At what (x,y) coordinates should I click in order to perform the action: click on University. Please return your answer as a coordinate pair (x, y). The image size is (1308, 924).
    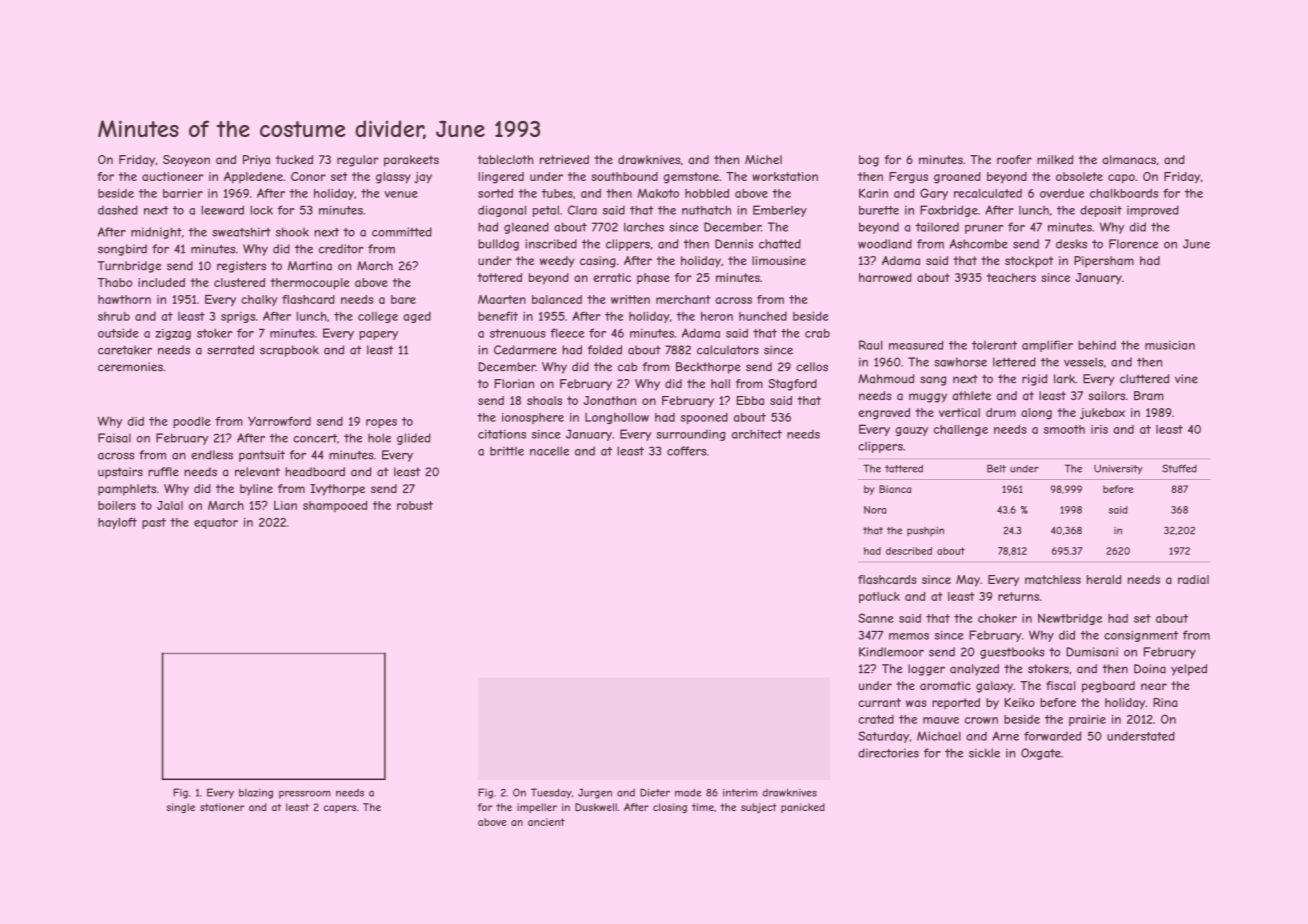
    Looking at the image, I should click on (1118, 469).
